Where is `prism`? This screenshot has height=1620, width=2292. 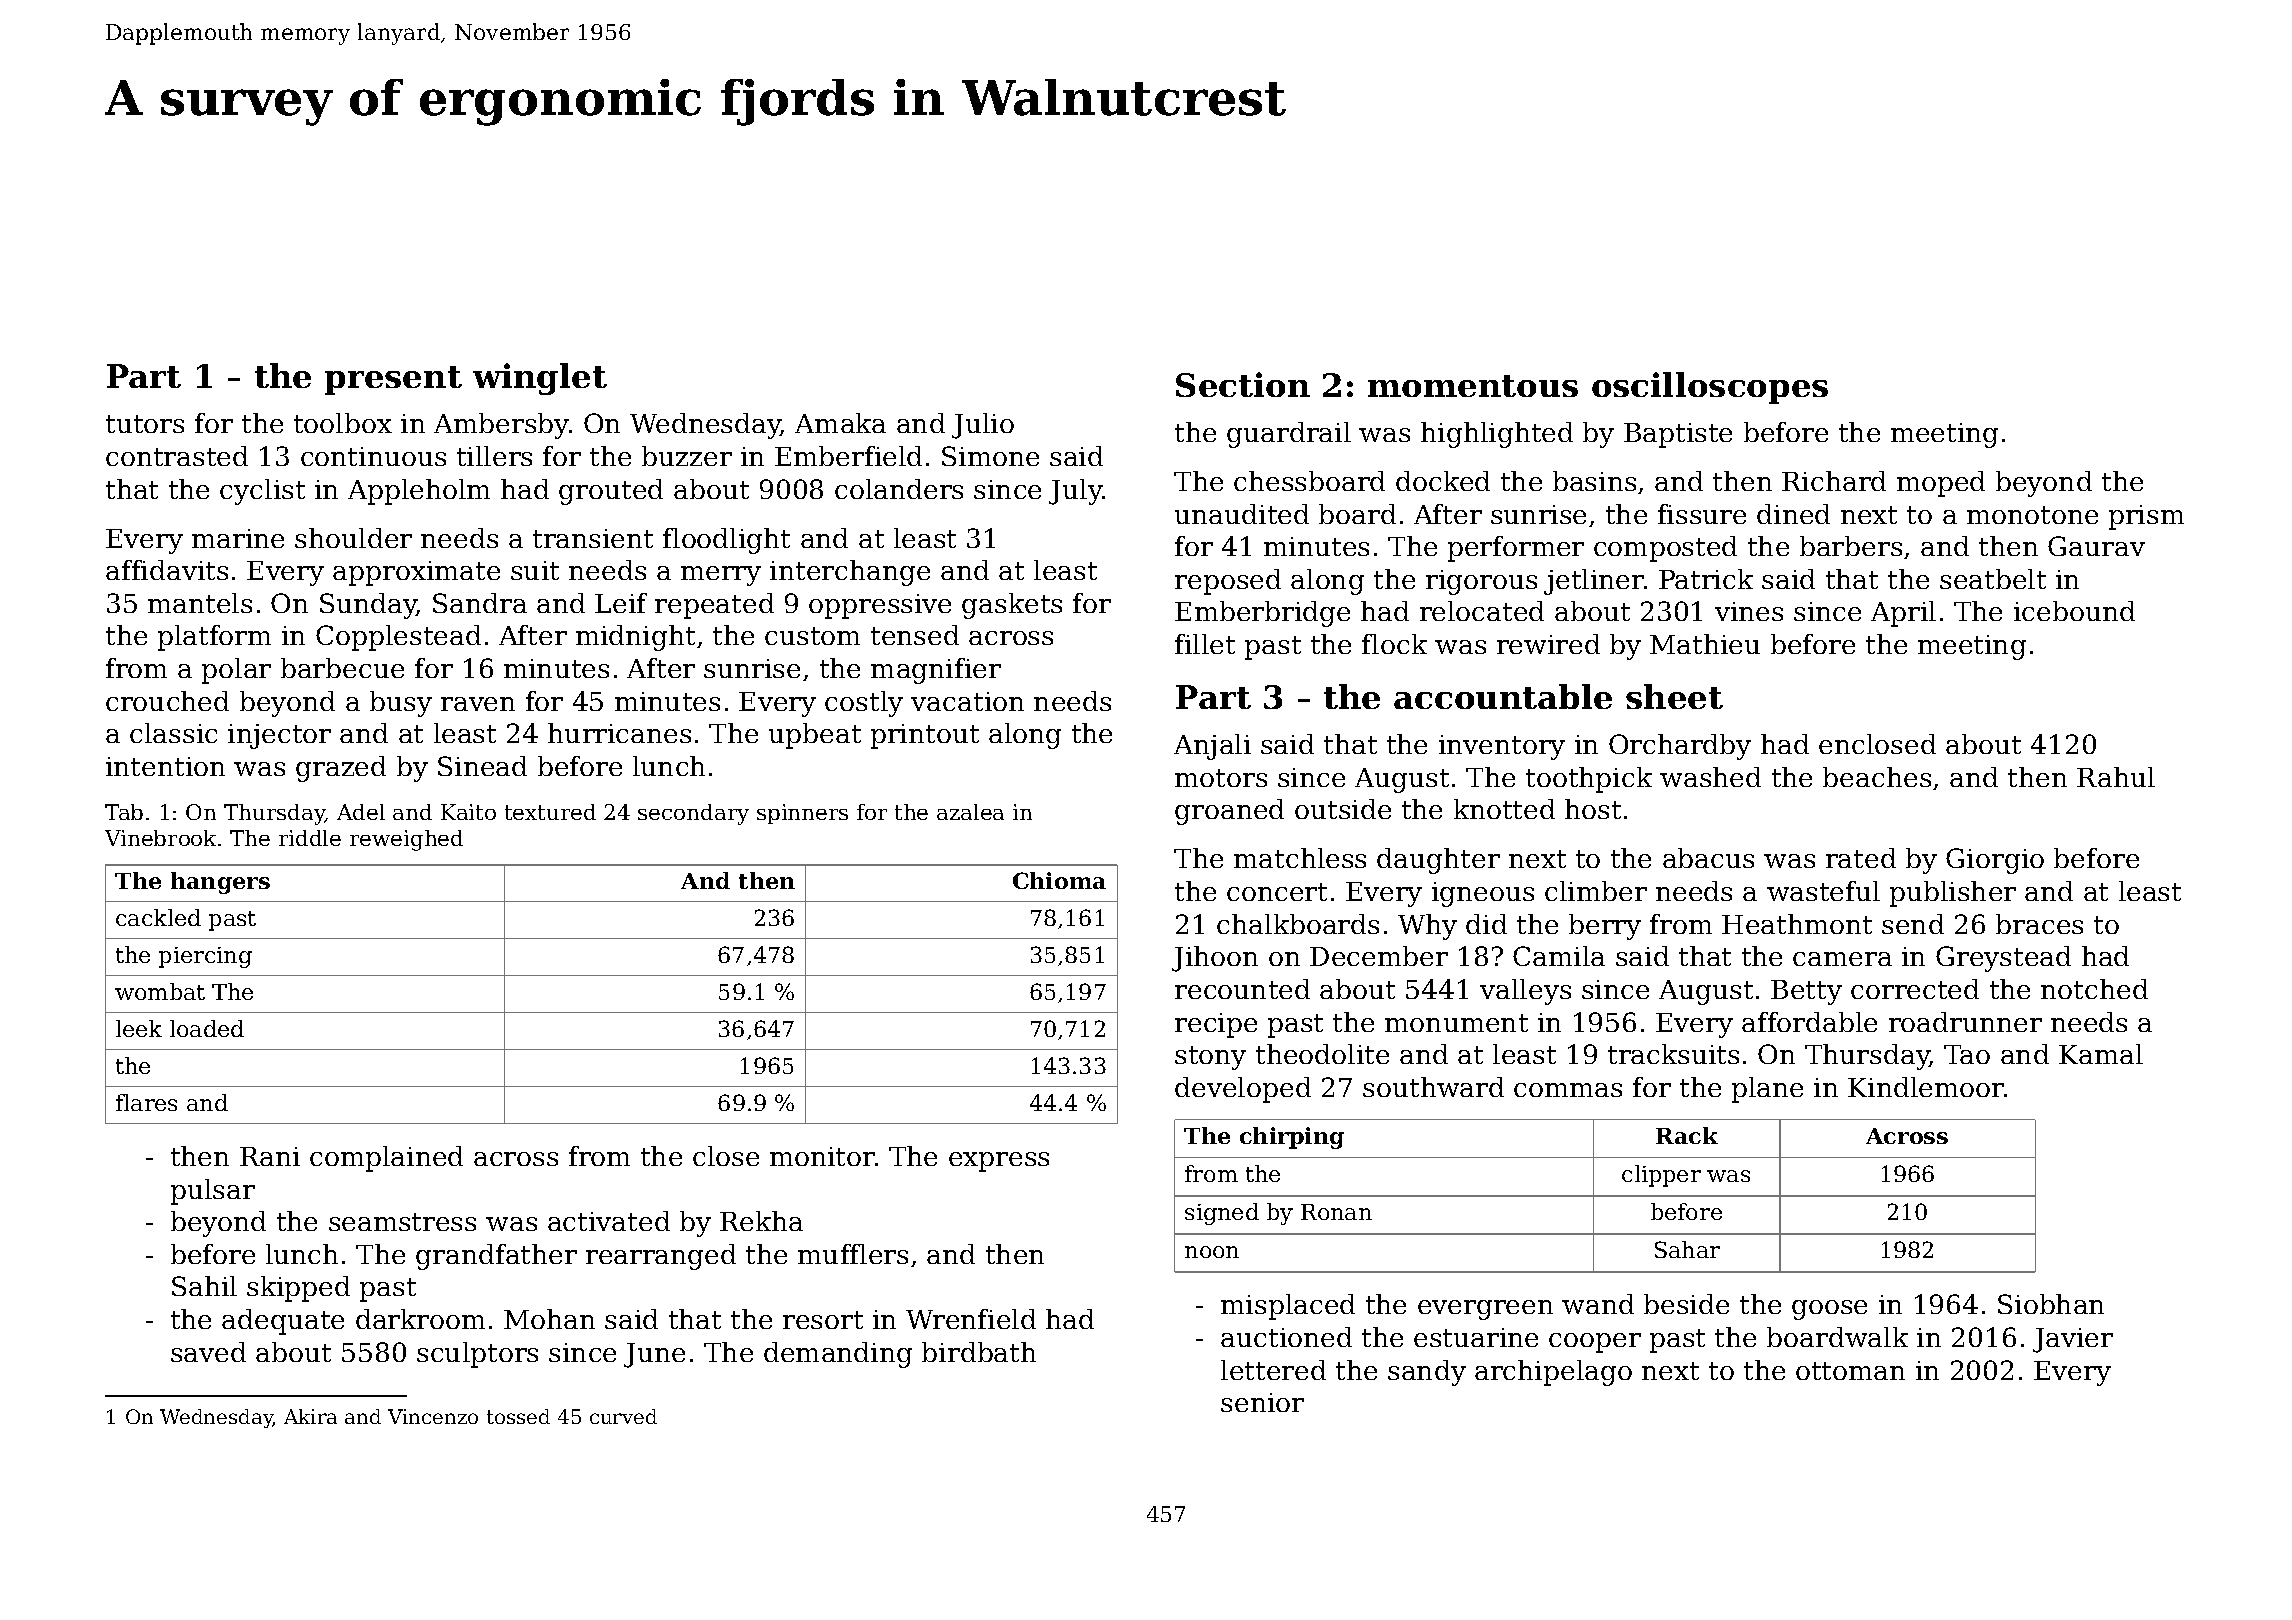 prism is located at coordinates (2146, 517).
